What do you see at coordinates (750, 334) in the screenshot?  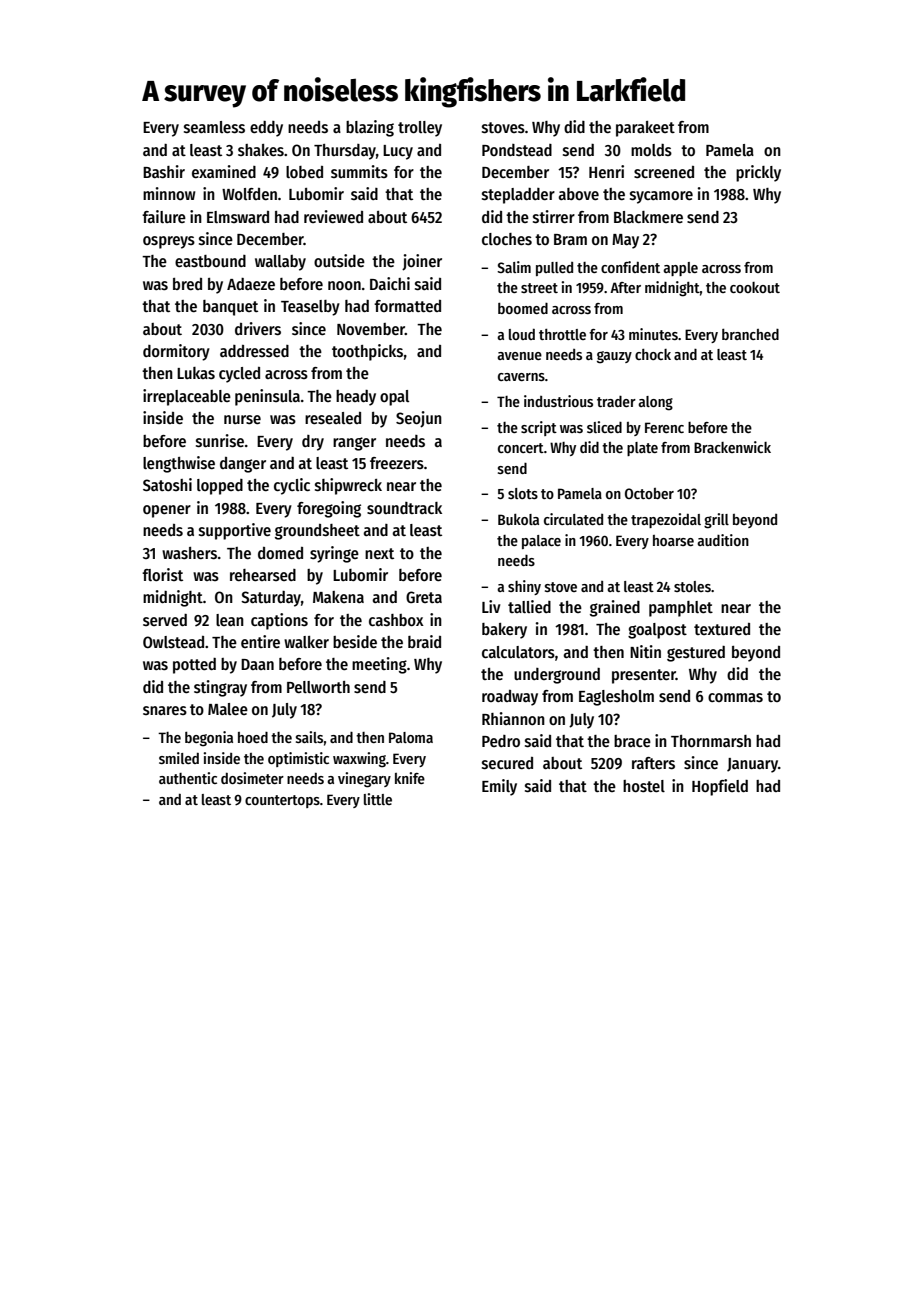 I see `branched` at bounding box center [750, 334].
